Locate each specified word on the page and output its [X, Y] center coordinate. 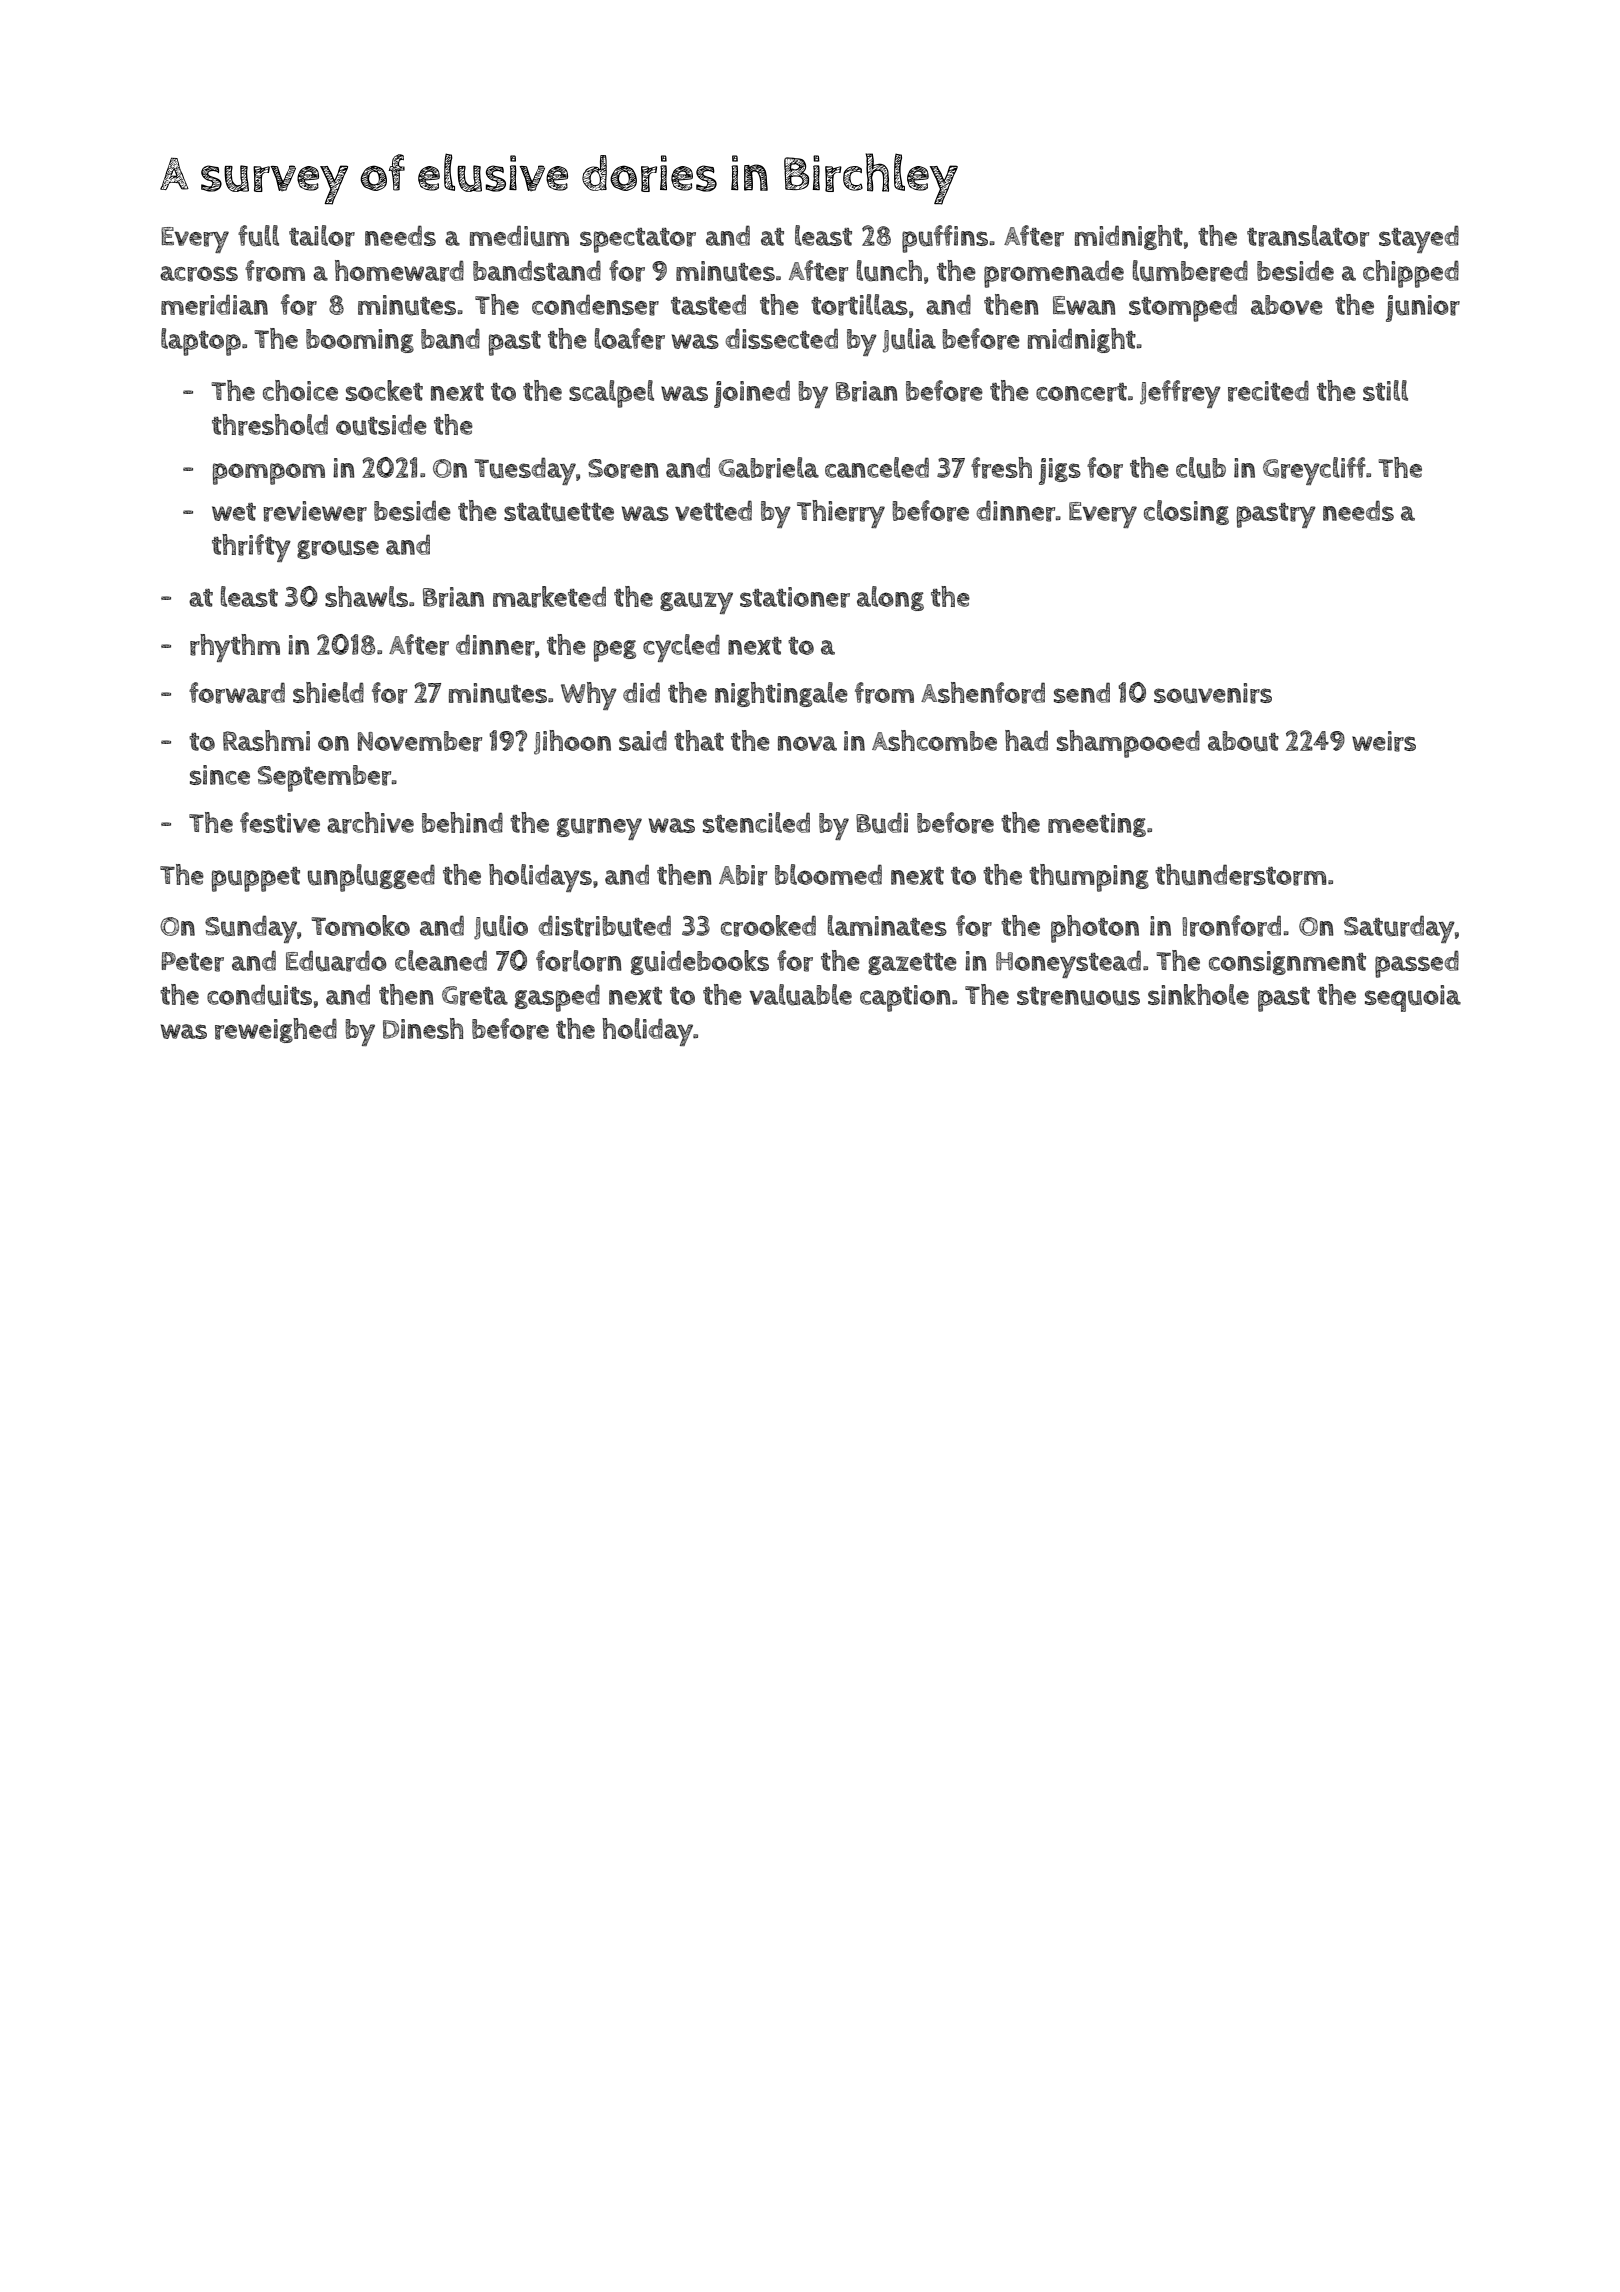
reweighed [276, 1030]
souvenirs [1213, 693]
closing [1186, 512]
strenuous [1078, 996]
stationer [795, 597]
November [420, 741]
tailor [322, 236]
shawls [366, 596]
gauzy [696, 603]
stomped [1183, 308]
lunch [889, 271]
